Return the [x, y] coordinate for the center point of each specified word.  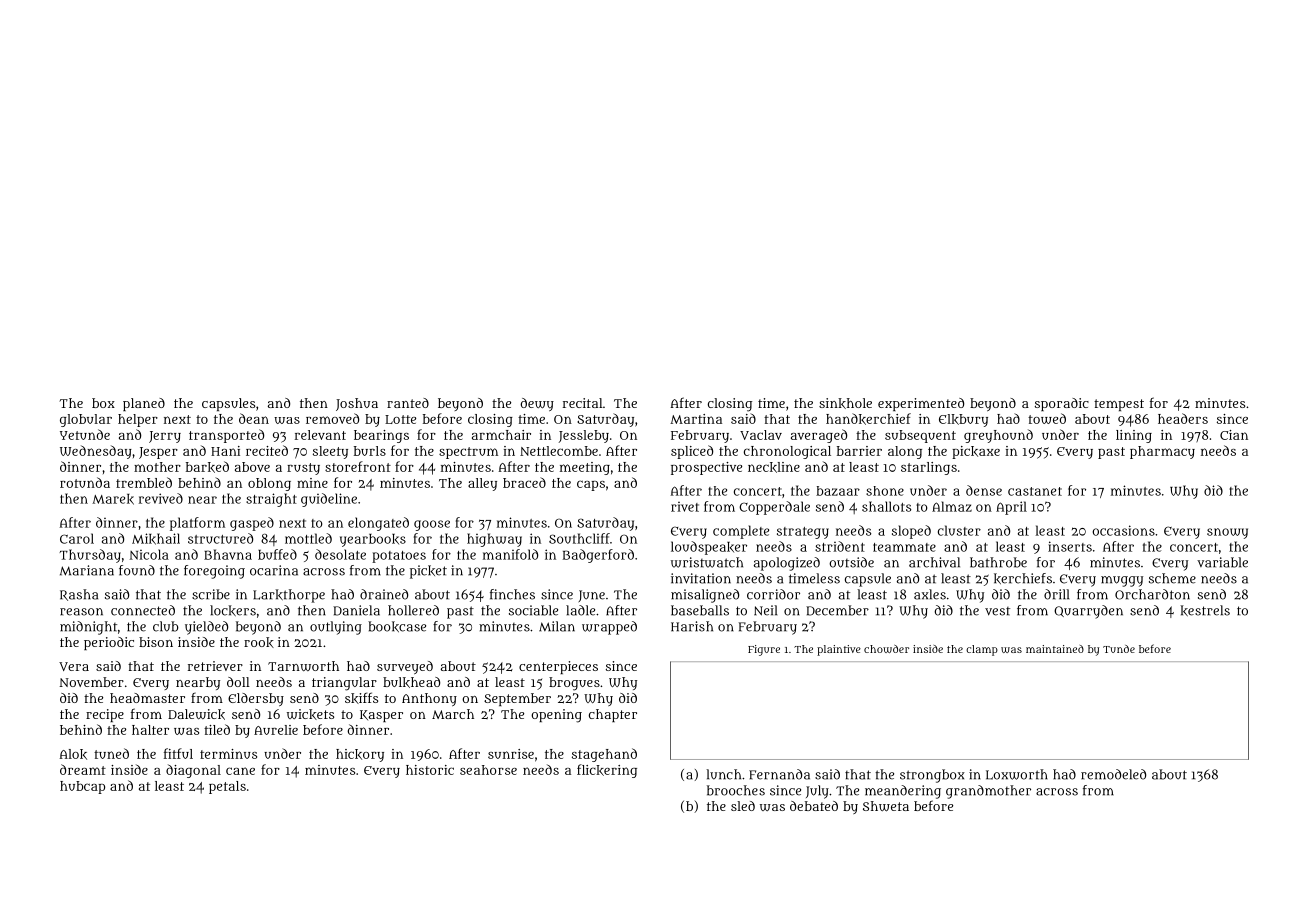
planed [144, 404]
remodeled [1113, 774]
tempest [1119, 405]
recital [583, 403]
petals [227, 787]
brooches [736, 790]
